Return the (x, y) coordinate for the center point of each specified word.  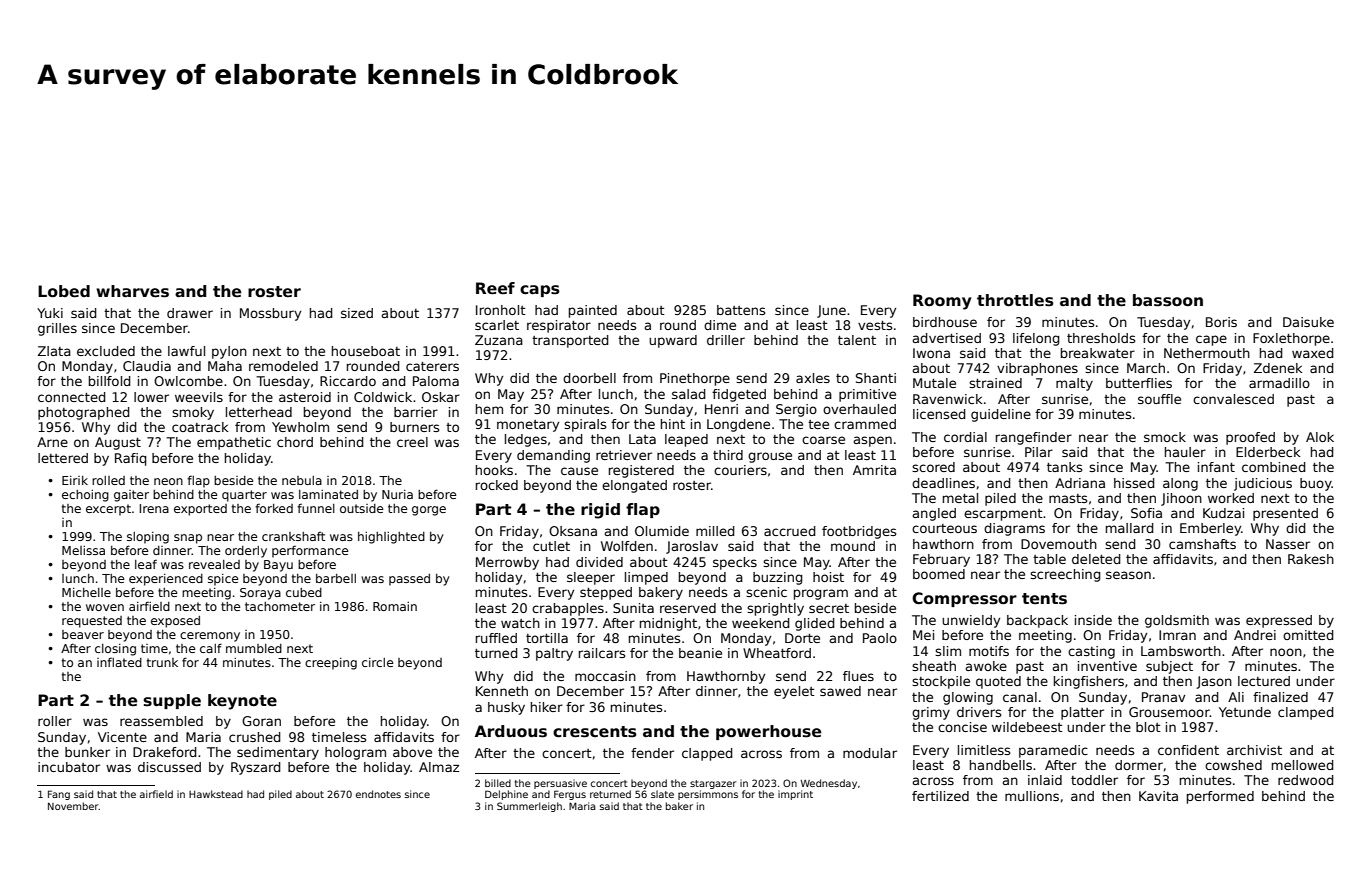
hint (673, 424)
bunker (87, 752)
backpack (1037, 621)
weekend (761, 623)
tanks (1064, 467)
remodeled (283, 366)
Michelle (86, 592)
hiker (547, 707)
